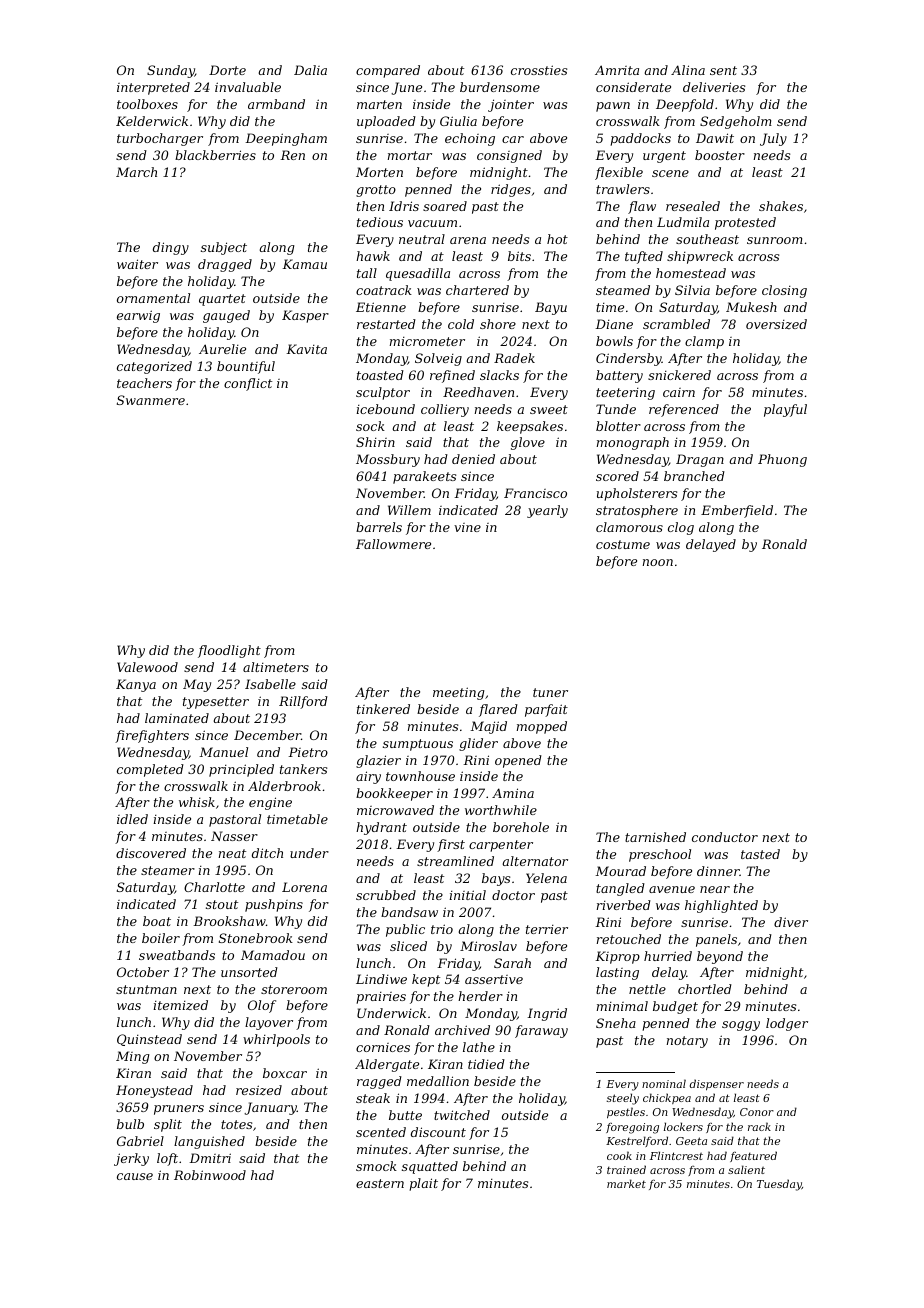  Describe the element at coordinates (458, 693) in the screenshot. I see `meeting` at that location.
